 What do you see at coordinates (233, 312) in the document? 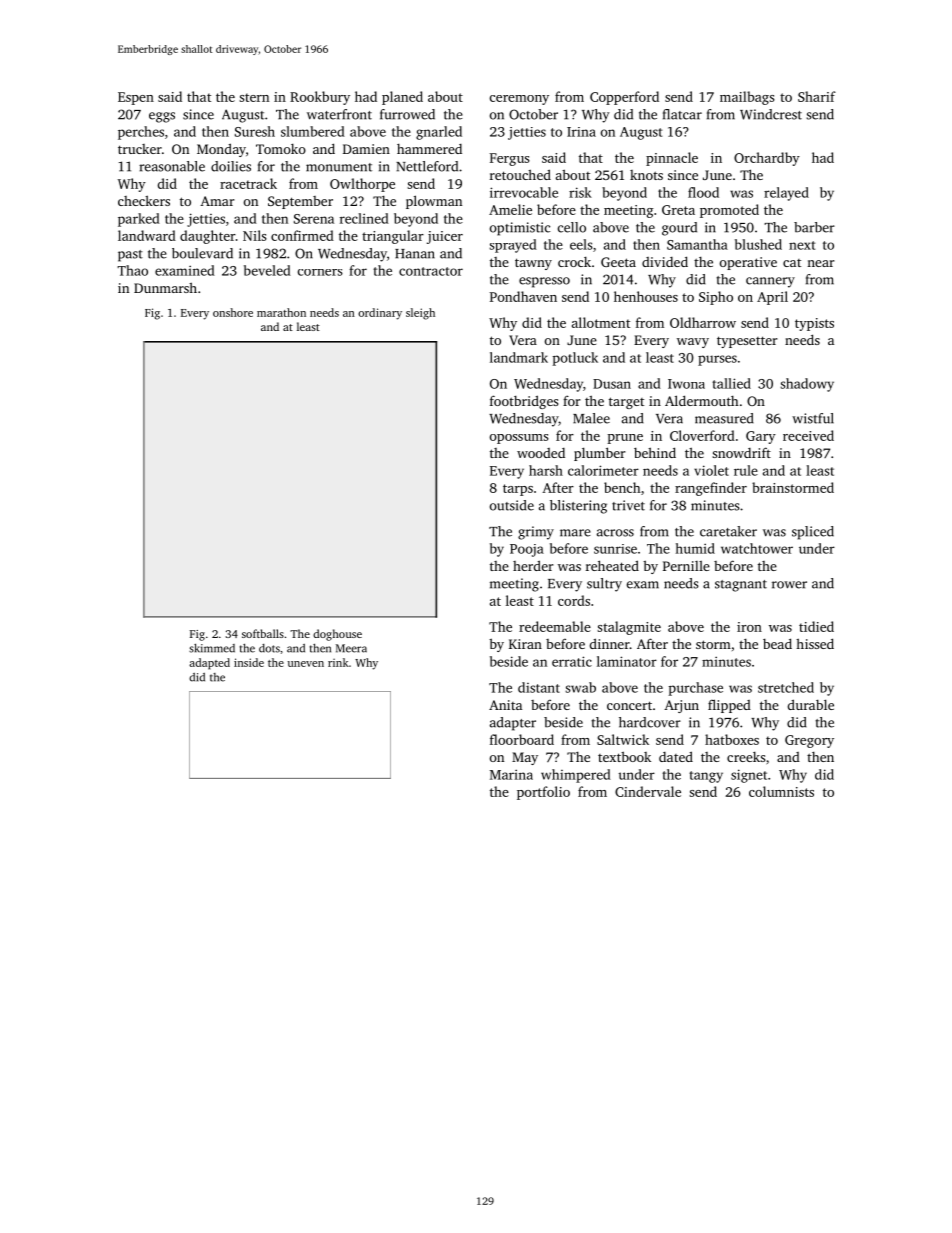
I see `onshore` at bounding box center [233, 312].
